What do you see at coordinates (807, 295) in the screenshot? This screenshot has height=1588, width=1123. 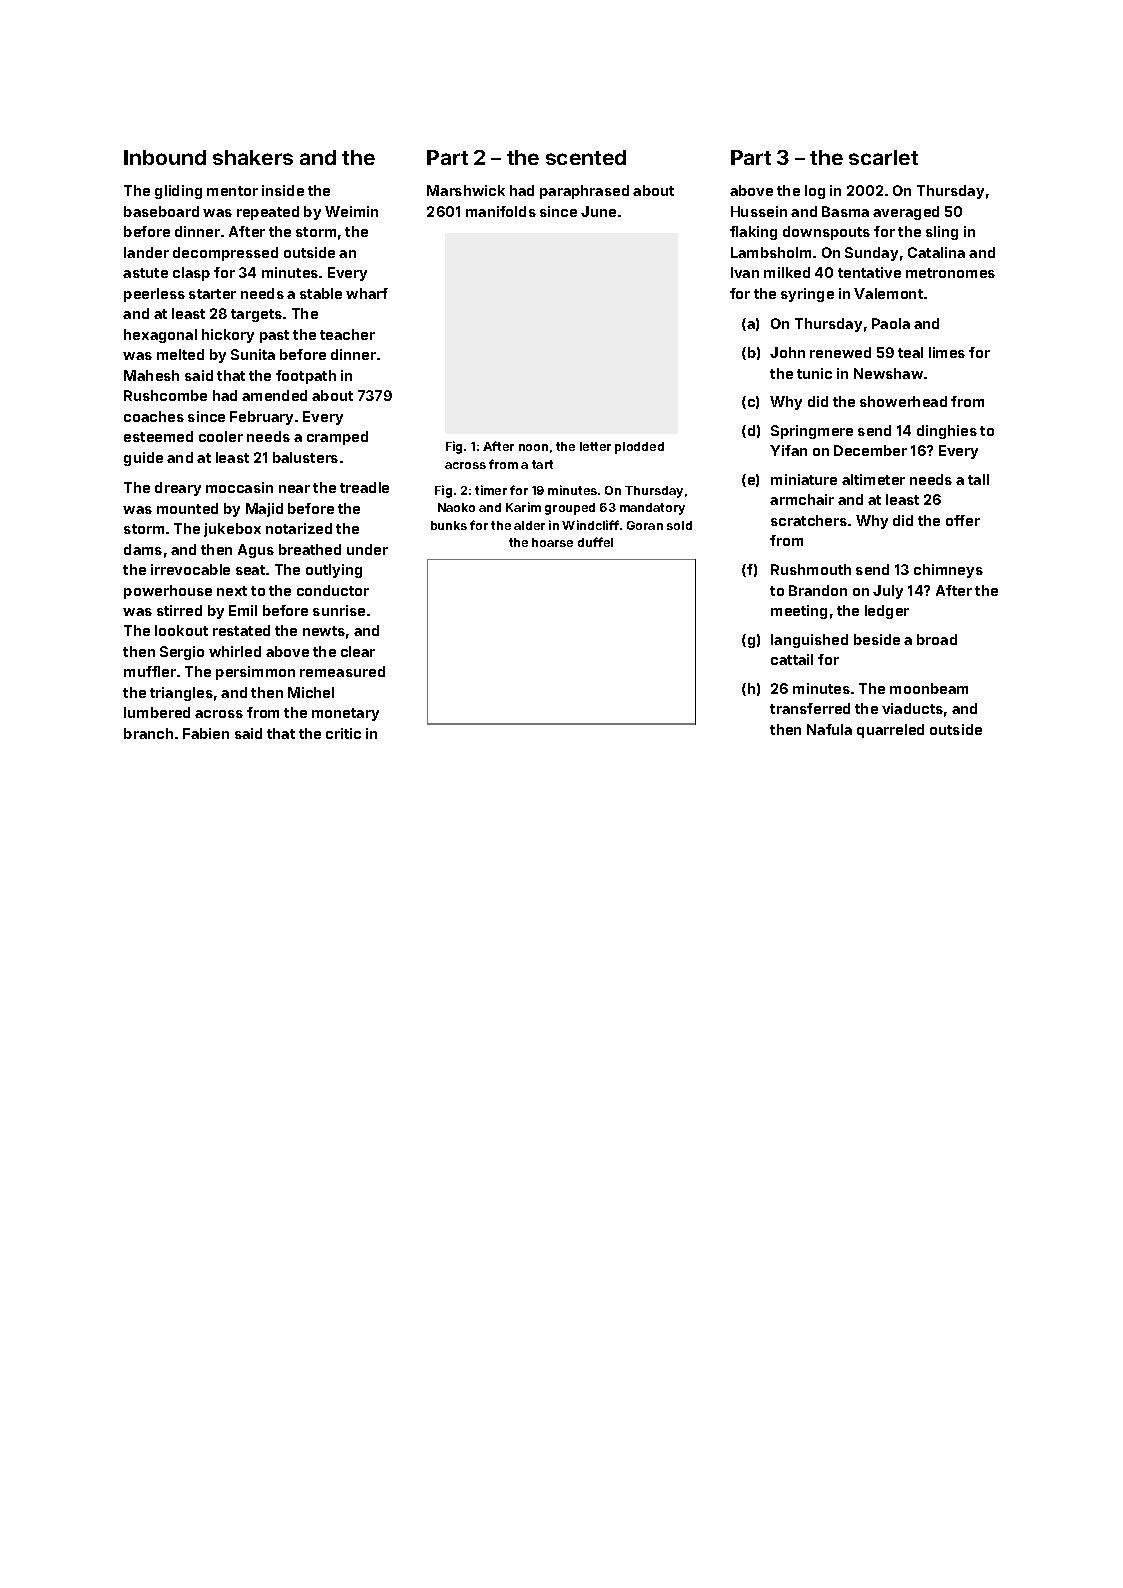 I see `syringe` at bounding box center [807, 295].
